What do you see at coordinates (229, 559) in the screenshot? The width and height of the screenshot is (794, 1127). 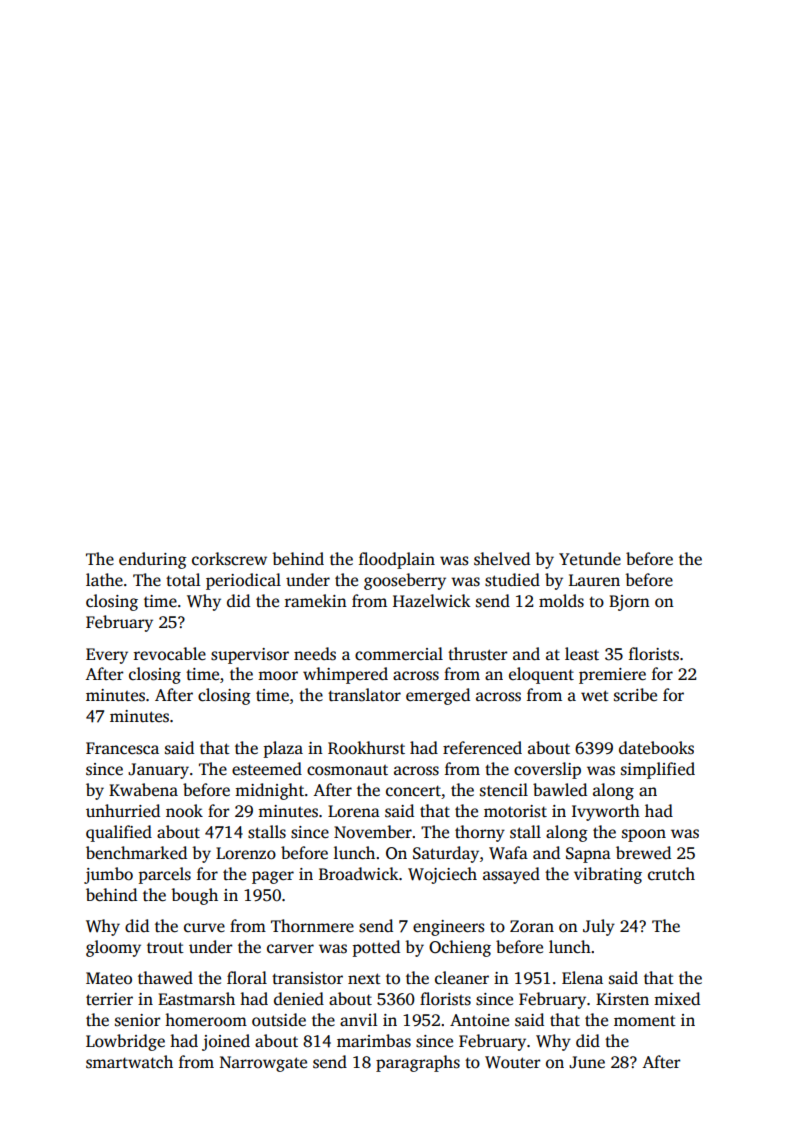 I see `corkscrew` at bounding box center [229, 559].
